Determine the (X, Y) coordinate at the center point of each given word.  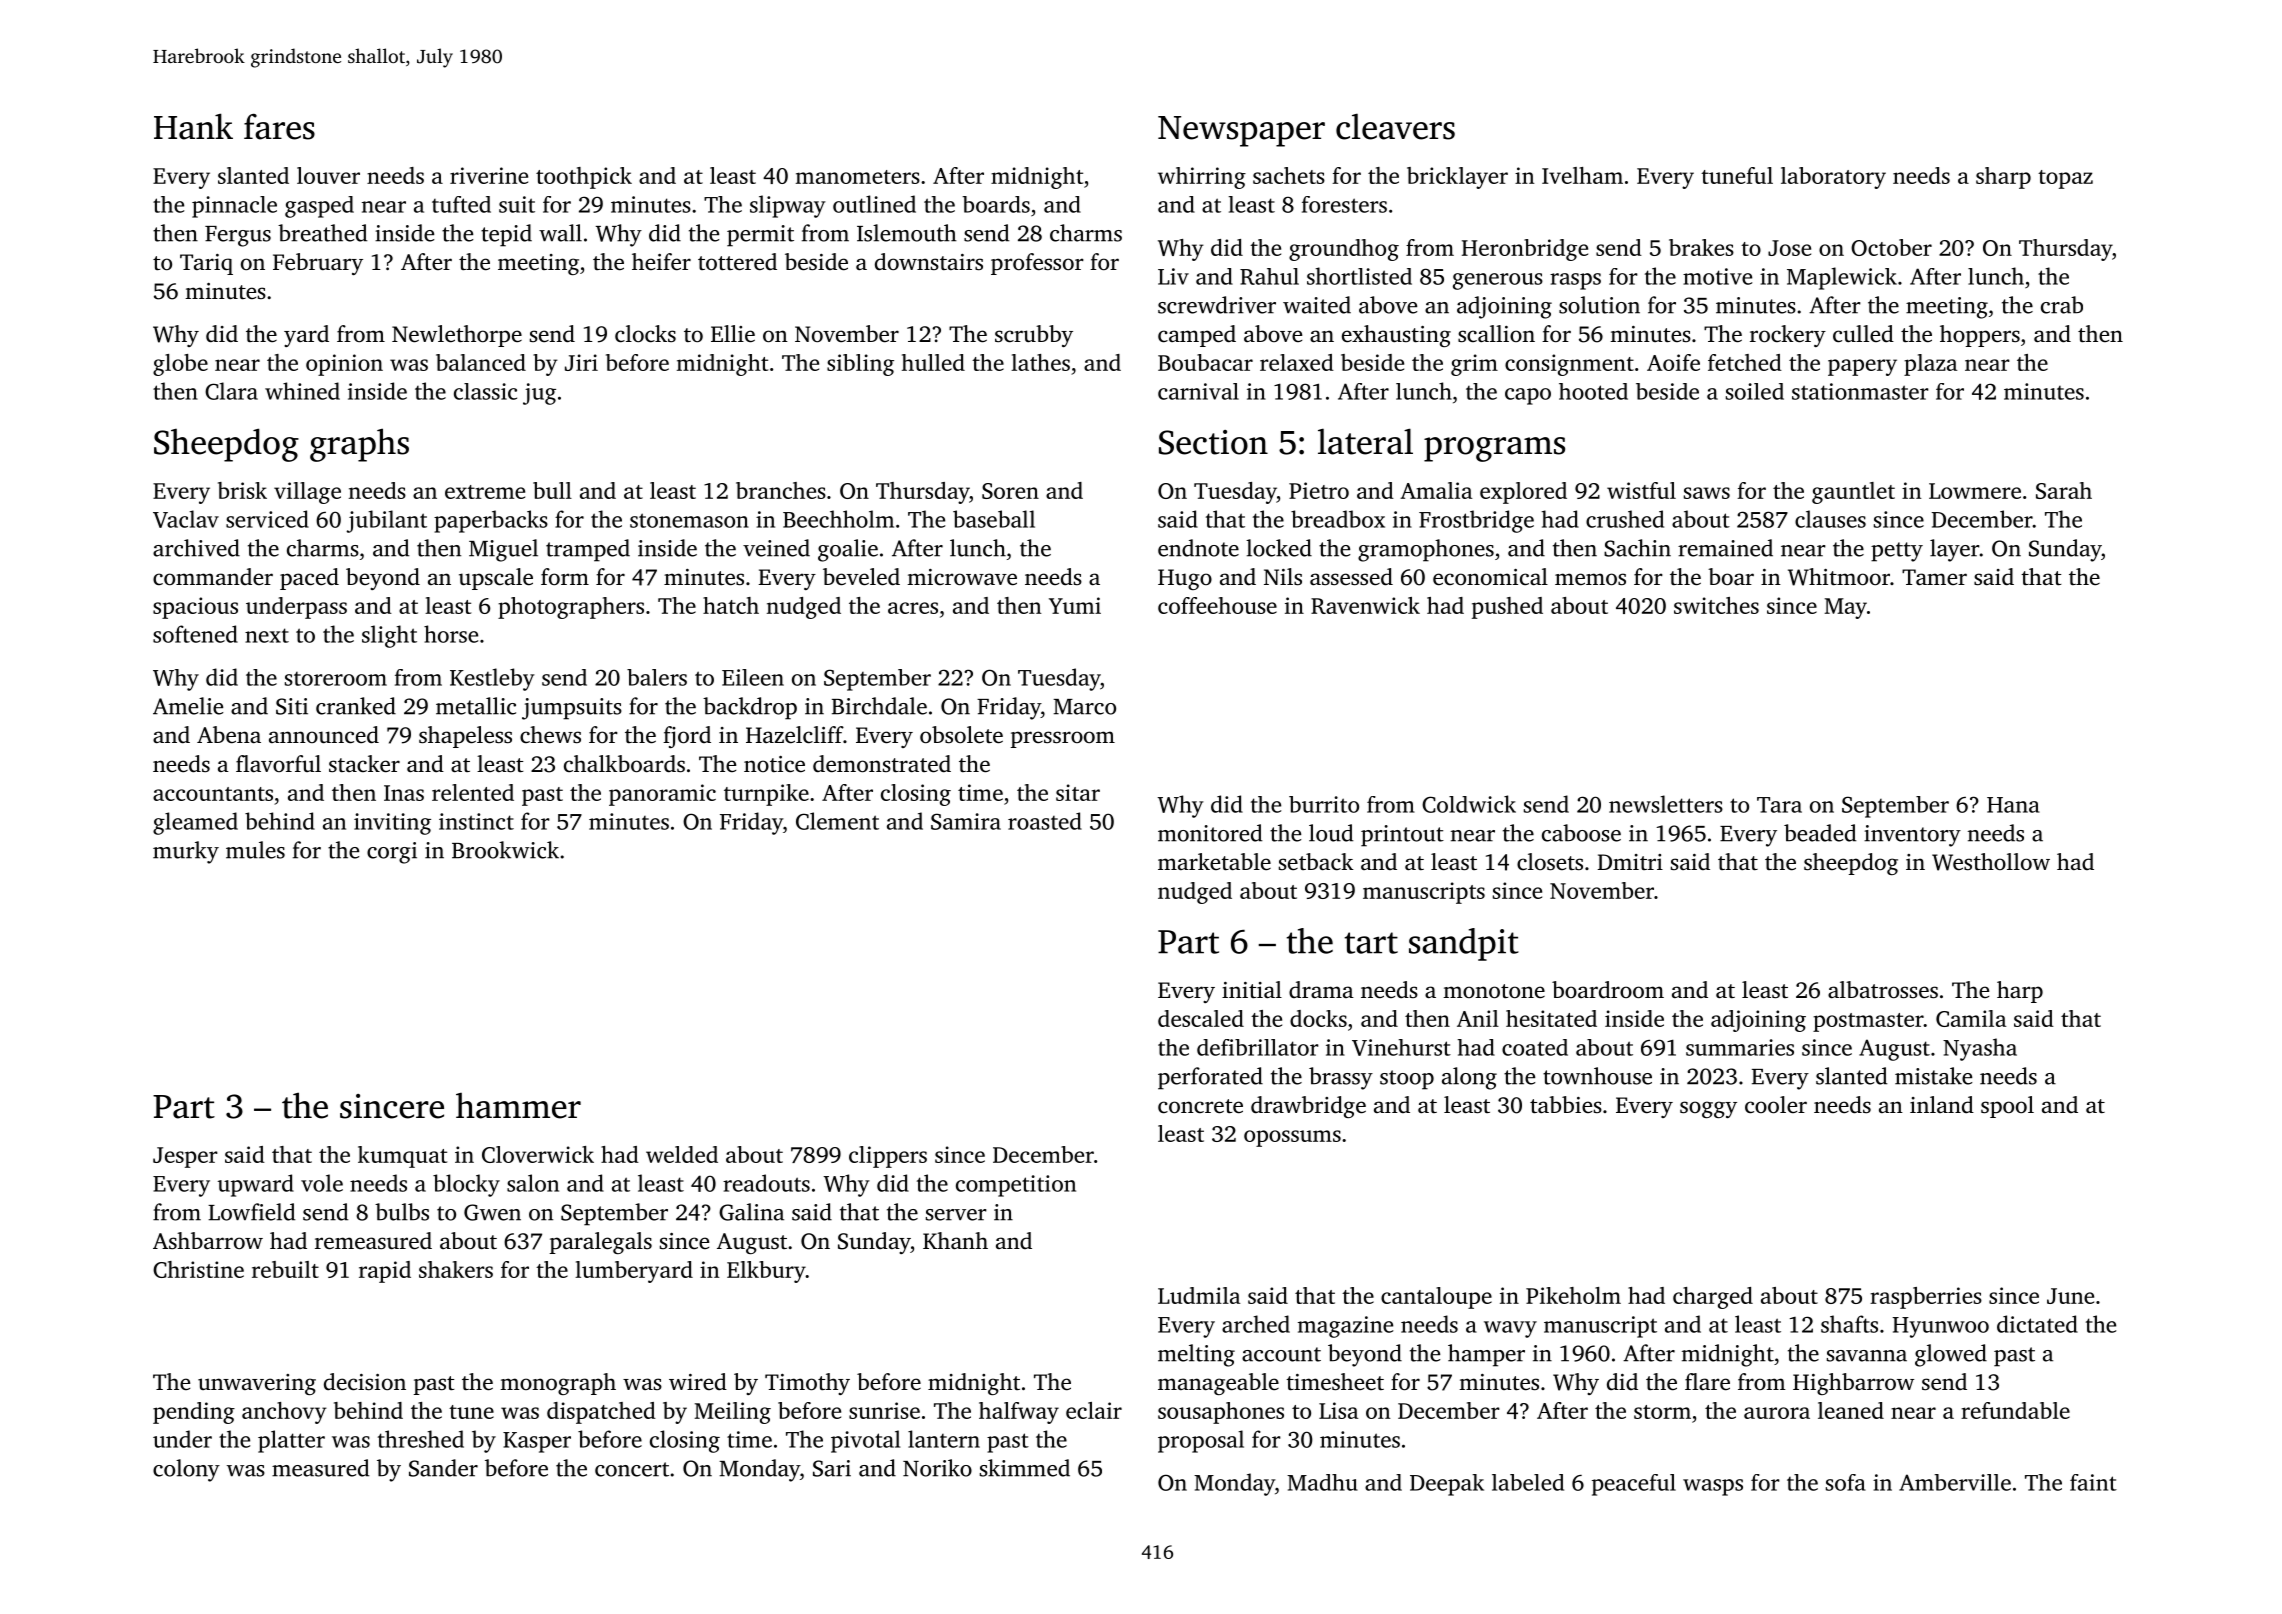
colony (186, 1470)
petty (1897, 552)
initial (1252, 989)
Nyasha (1980, 1049)
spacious (195, 608)
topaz (2065, 179)
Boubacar (1205, 362)
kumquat (402, 1157)
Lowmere (1975, 491)
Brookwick (505, 850)
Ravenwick (1365, 605)
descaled (1201, 1018)
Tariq (206, 264)
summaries (1740, 1047)
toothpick (584, 178)
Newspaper (1241, 131)
